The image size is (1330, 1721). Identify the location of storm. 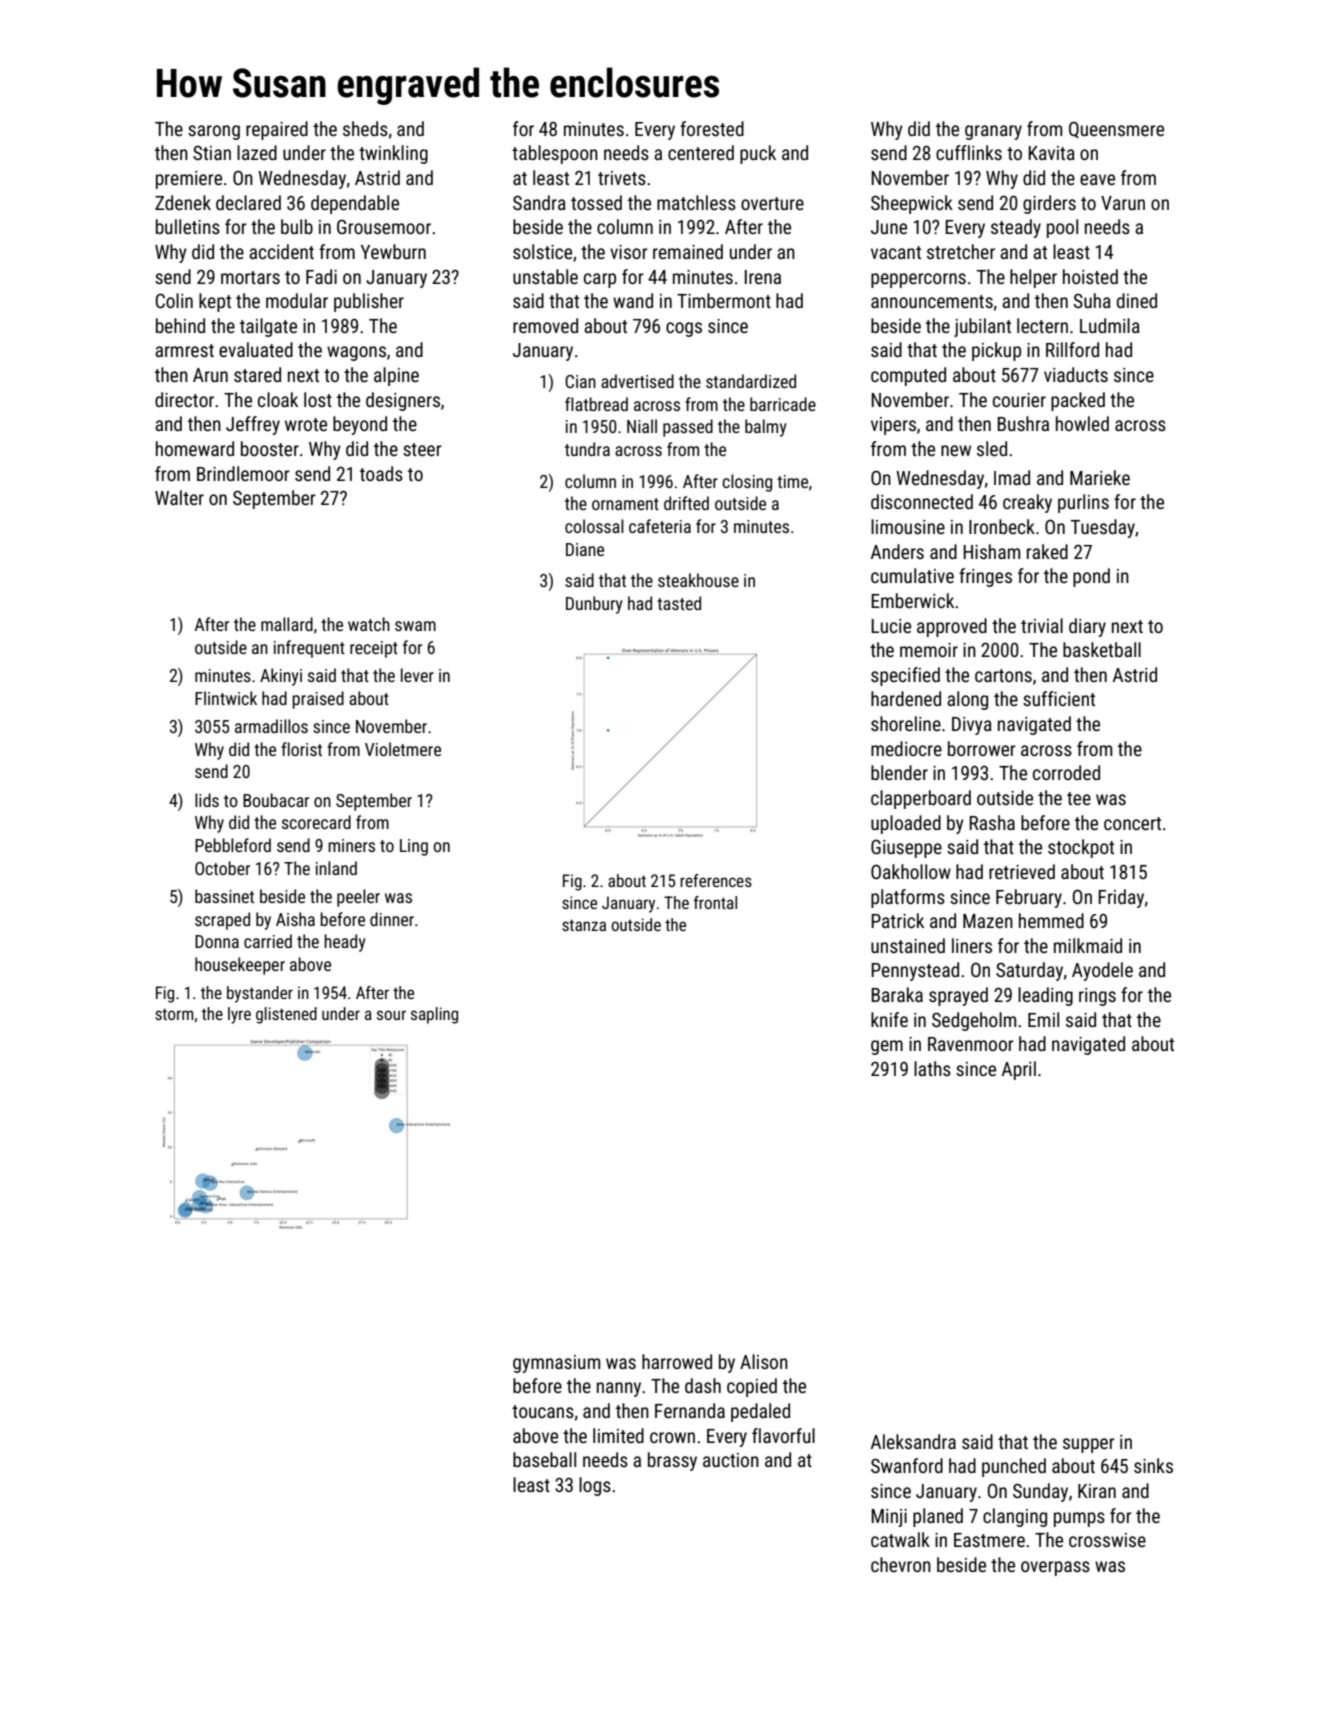
(174, 1014).
